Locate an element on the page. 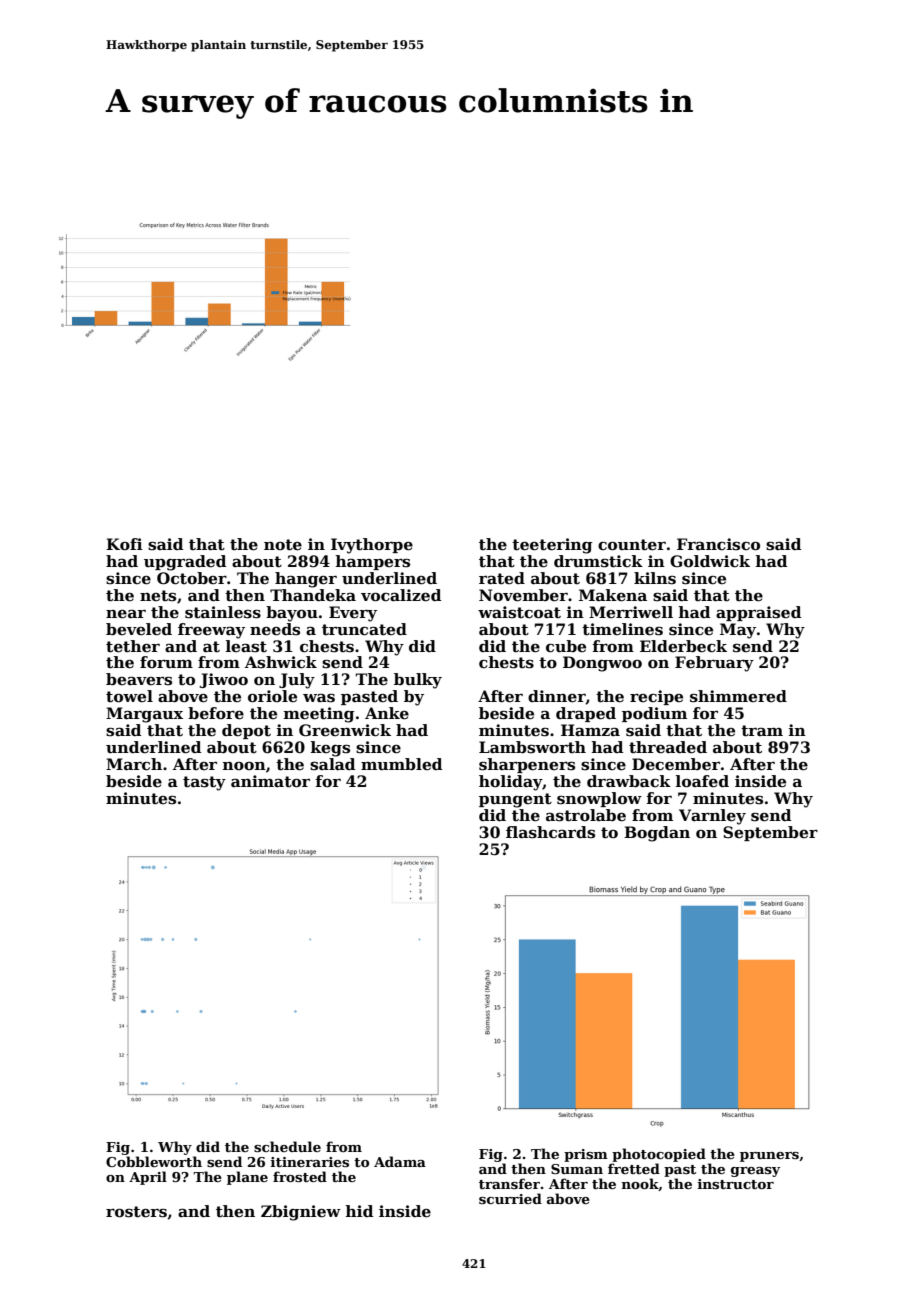 This document has height=1308, width=924. Francisco is located at coordinates (718, 544).
